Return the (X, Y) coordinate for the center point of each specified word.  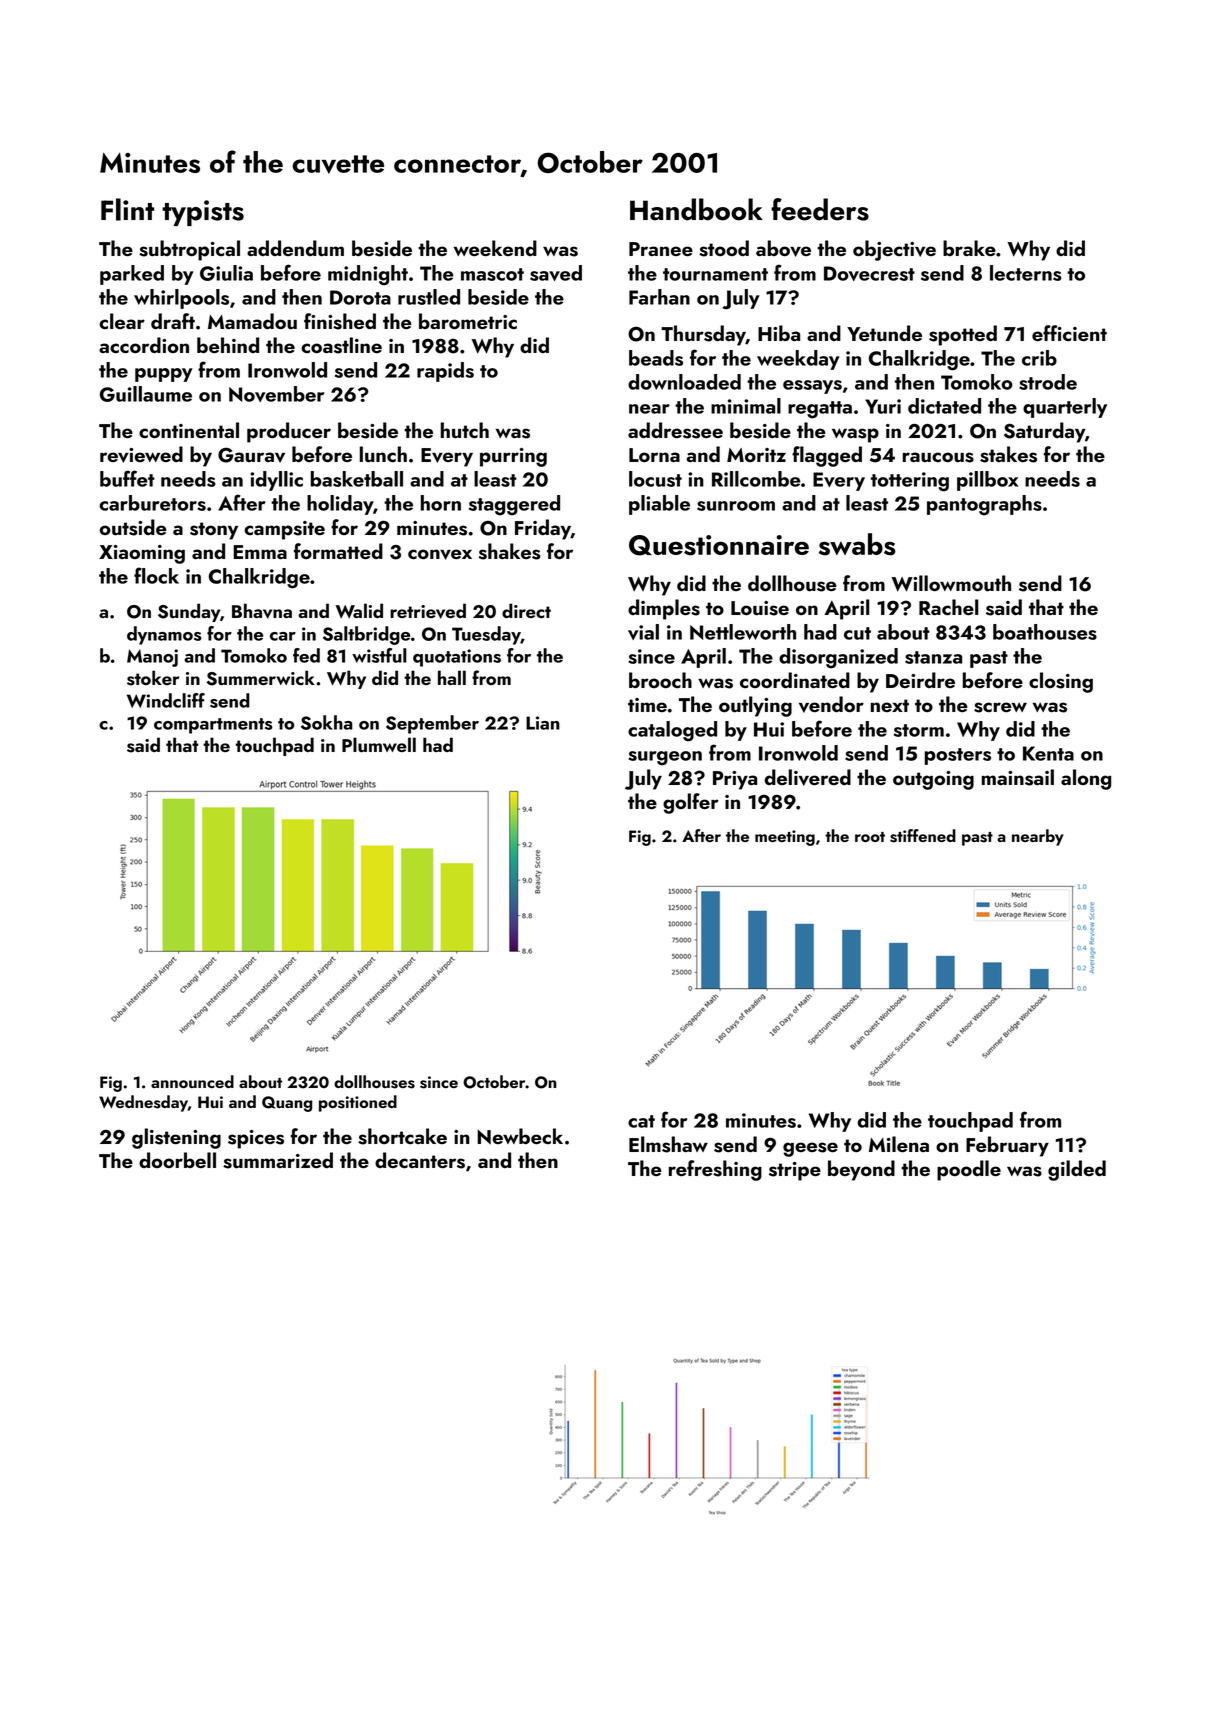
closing (1061, 682)
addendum (295, 248)
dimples (664, 609)
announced (192, 1081)
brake (969, 248)
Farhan (659, 297)
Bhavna (262, 611)
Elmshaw (668, 1144)
